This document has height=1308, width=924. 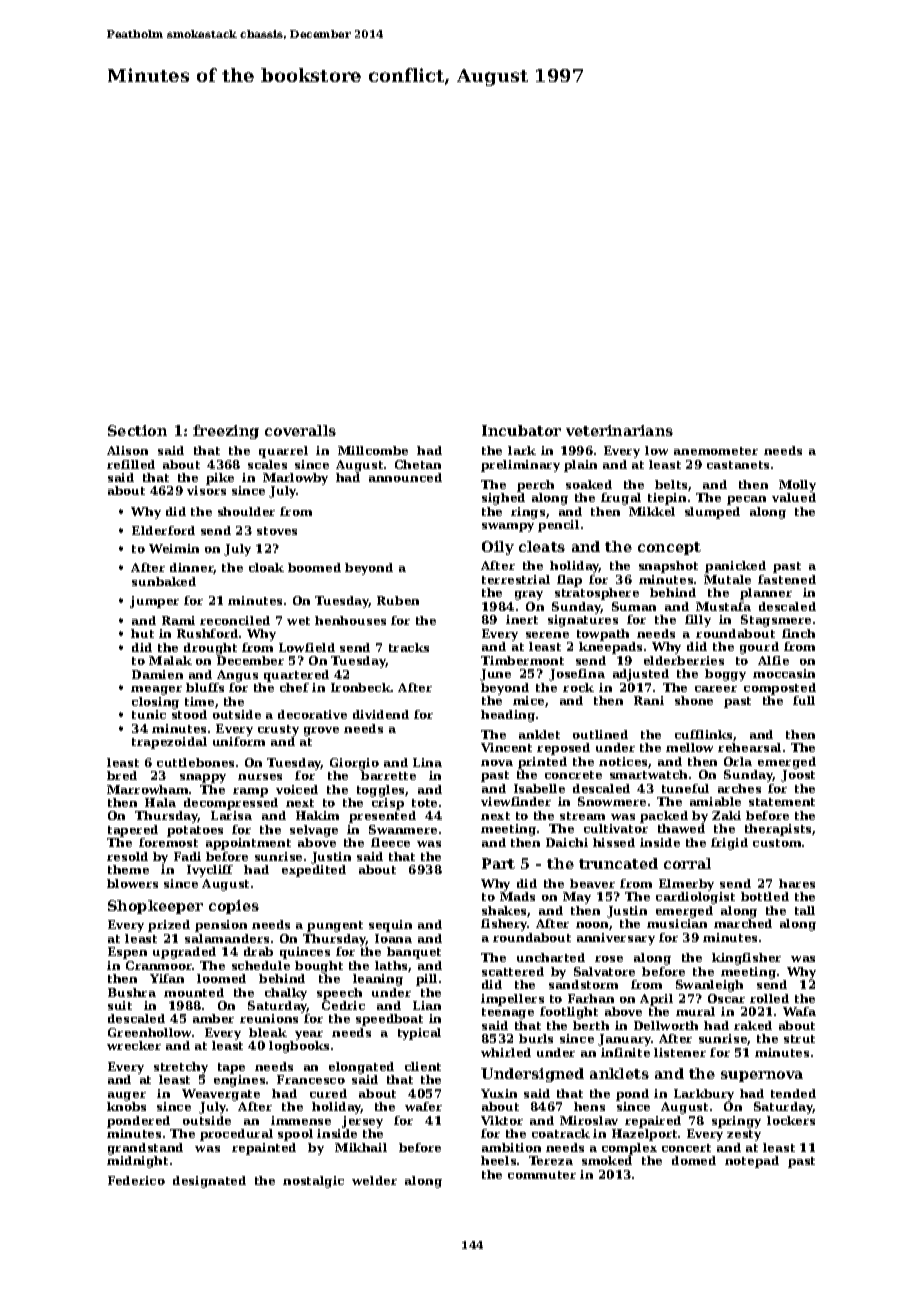 I want to click on Alfie, so click(x=773, y=660).
